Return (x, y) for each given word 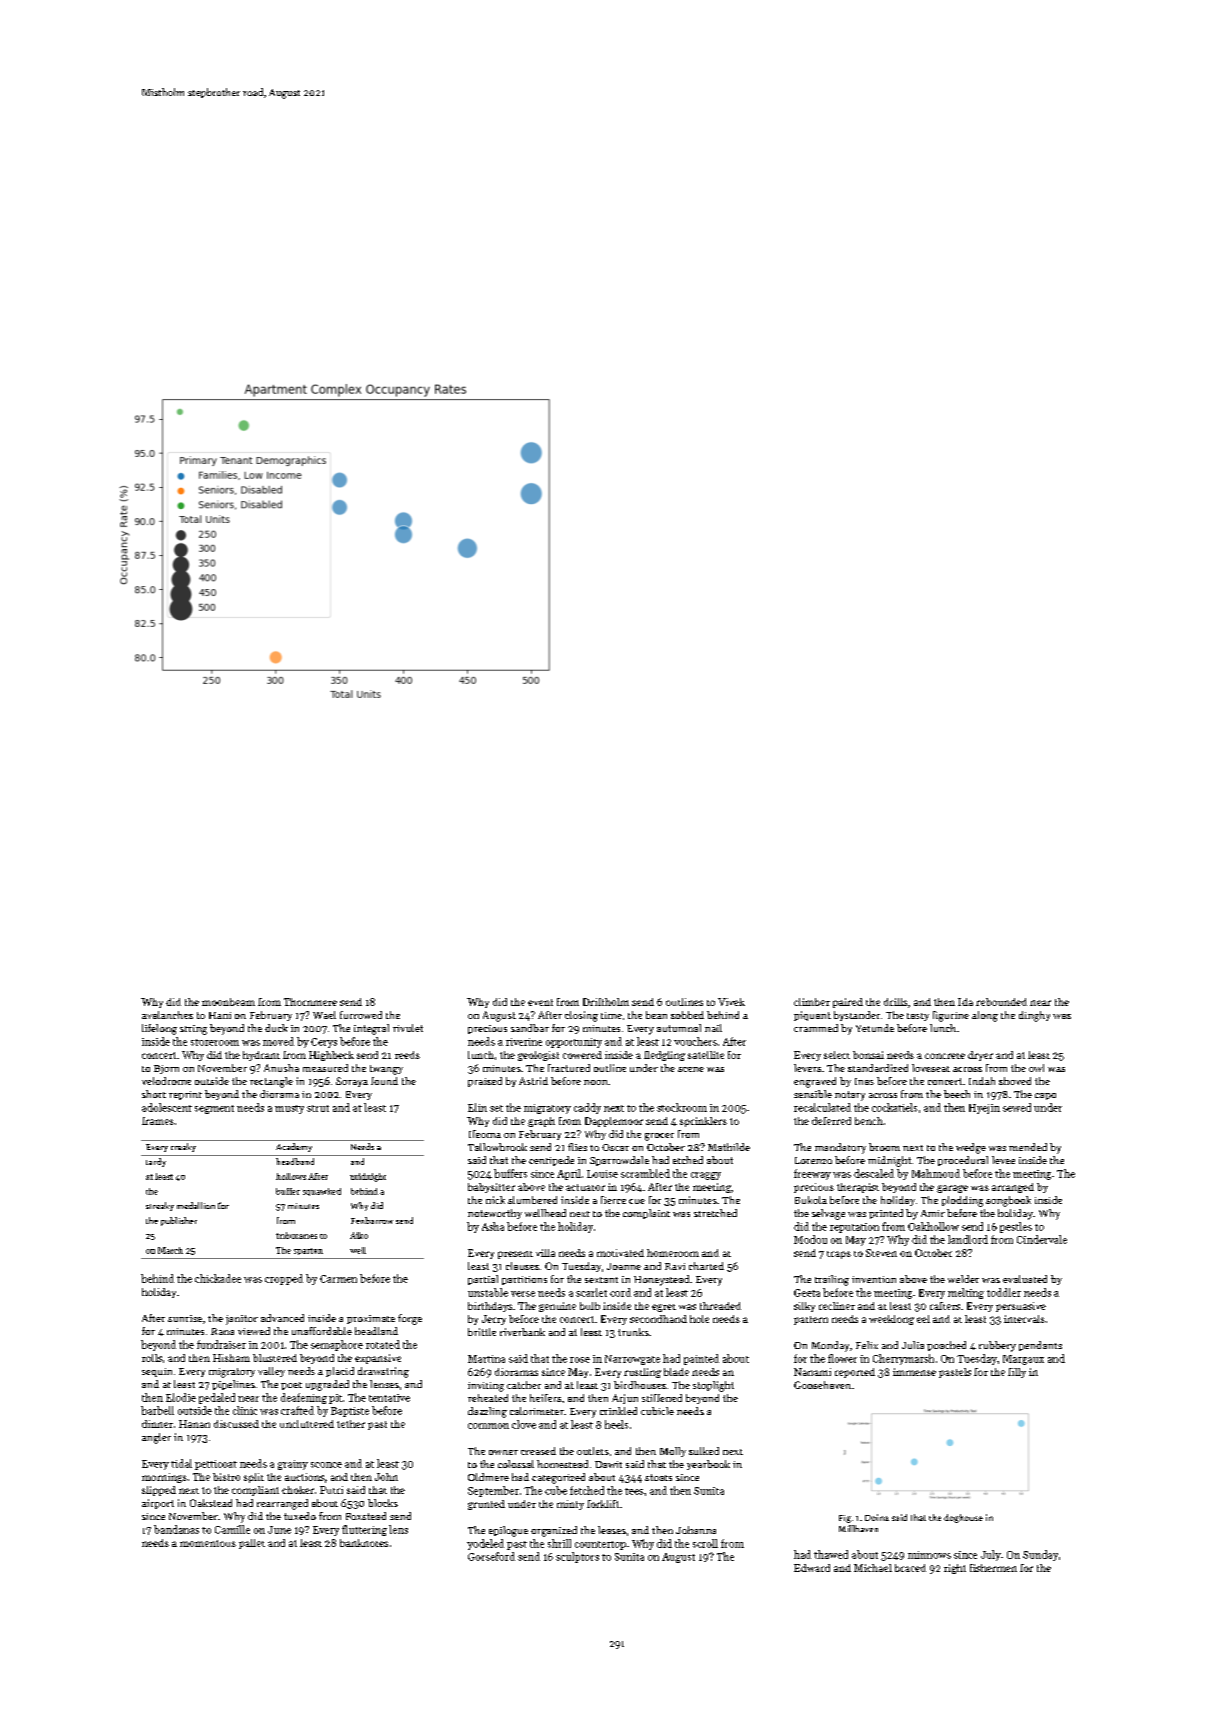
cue (637, 1201)
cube (556, 1490)
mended (1028, 1147)
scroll (705, 1543)
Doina (877, 1517)
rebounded (1001, 1002)
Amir (933, 1213)
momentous (208, 1543)
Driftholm (606, 1002)
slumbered (532, 1200)
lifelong (159, 1029)
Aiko (359, 1235)
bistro (226, 1477)
